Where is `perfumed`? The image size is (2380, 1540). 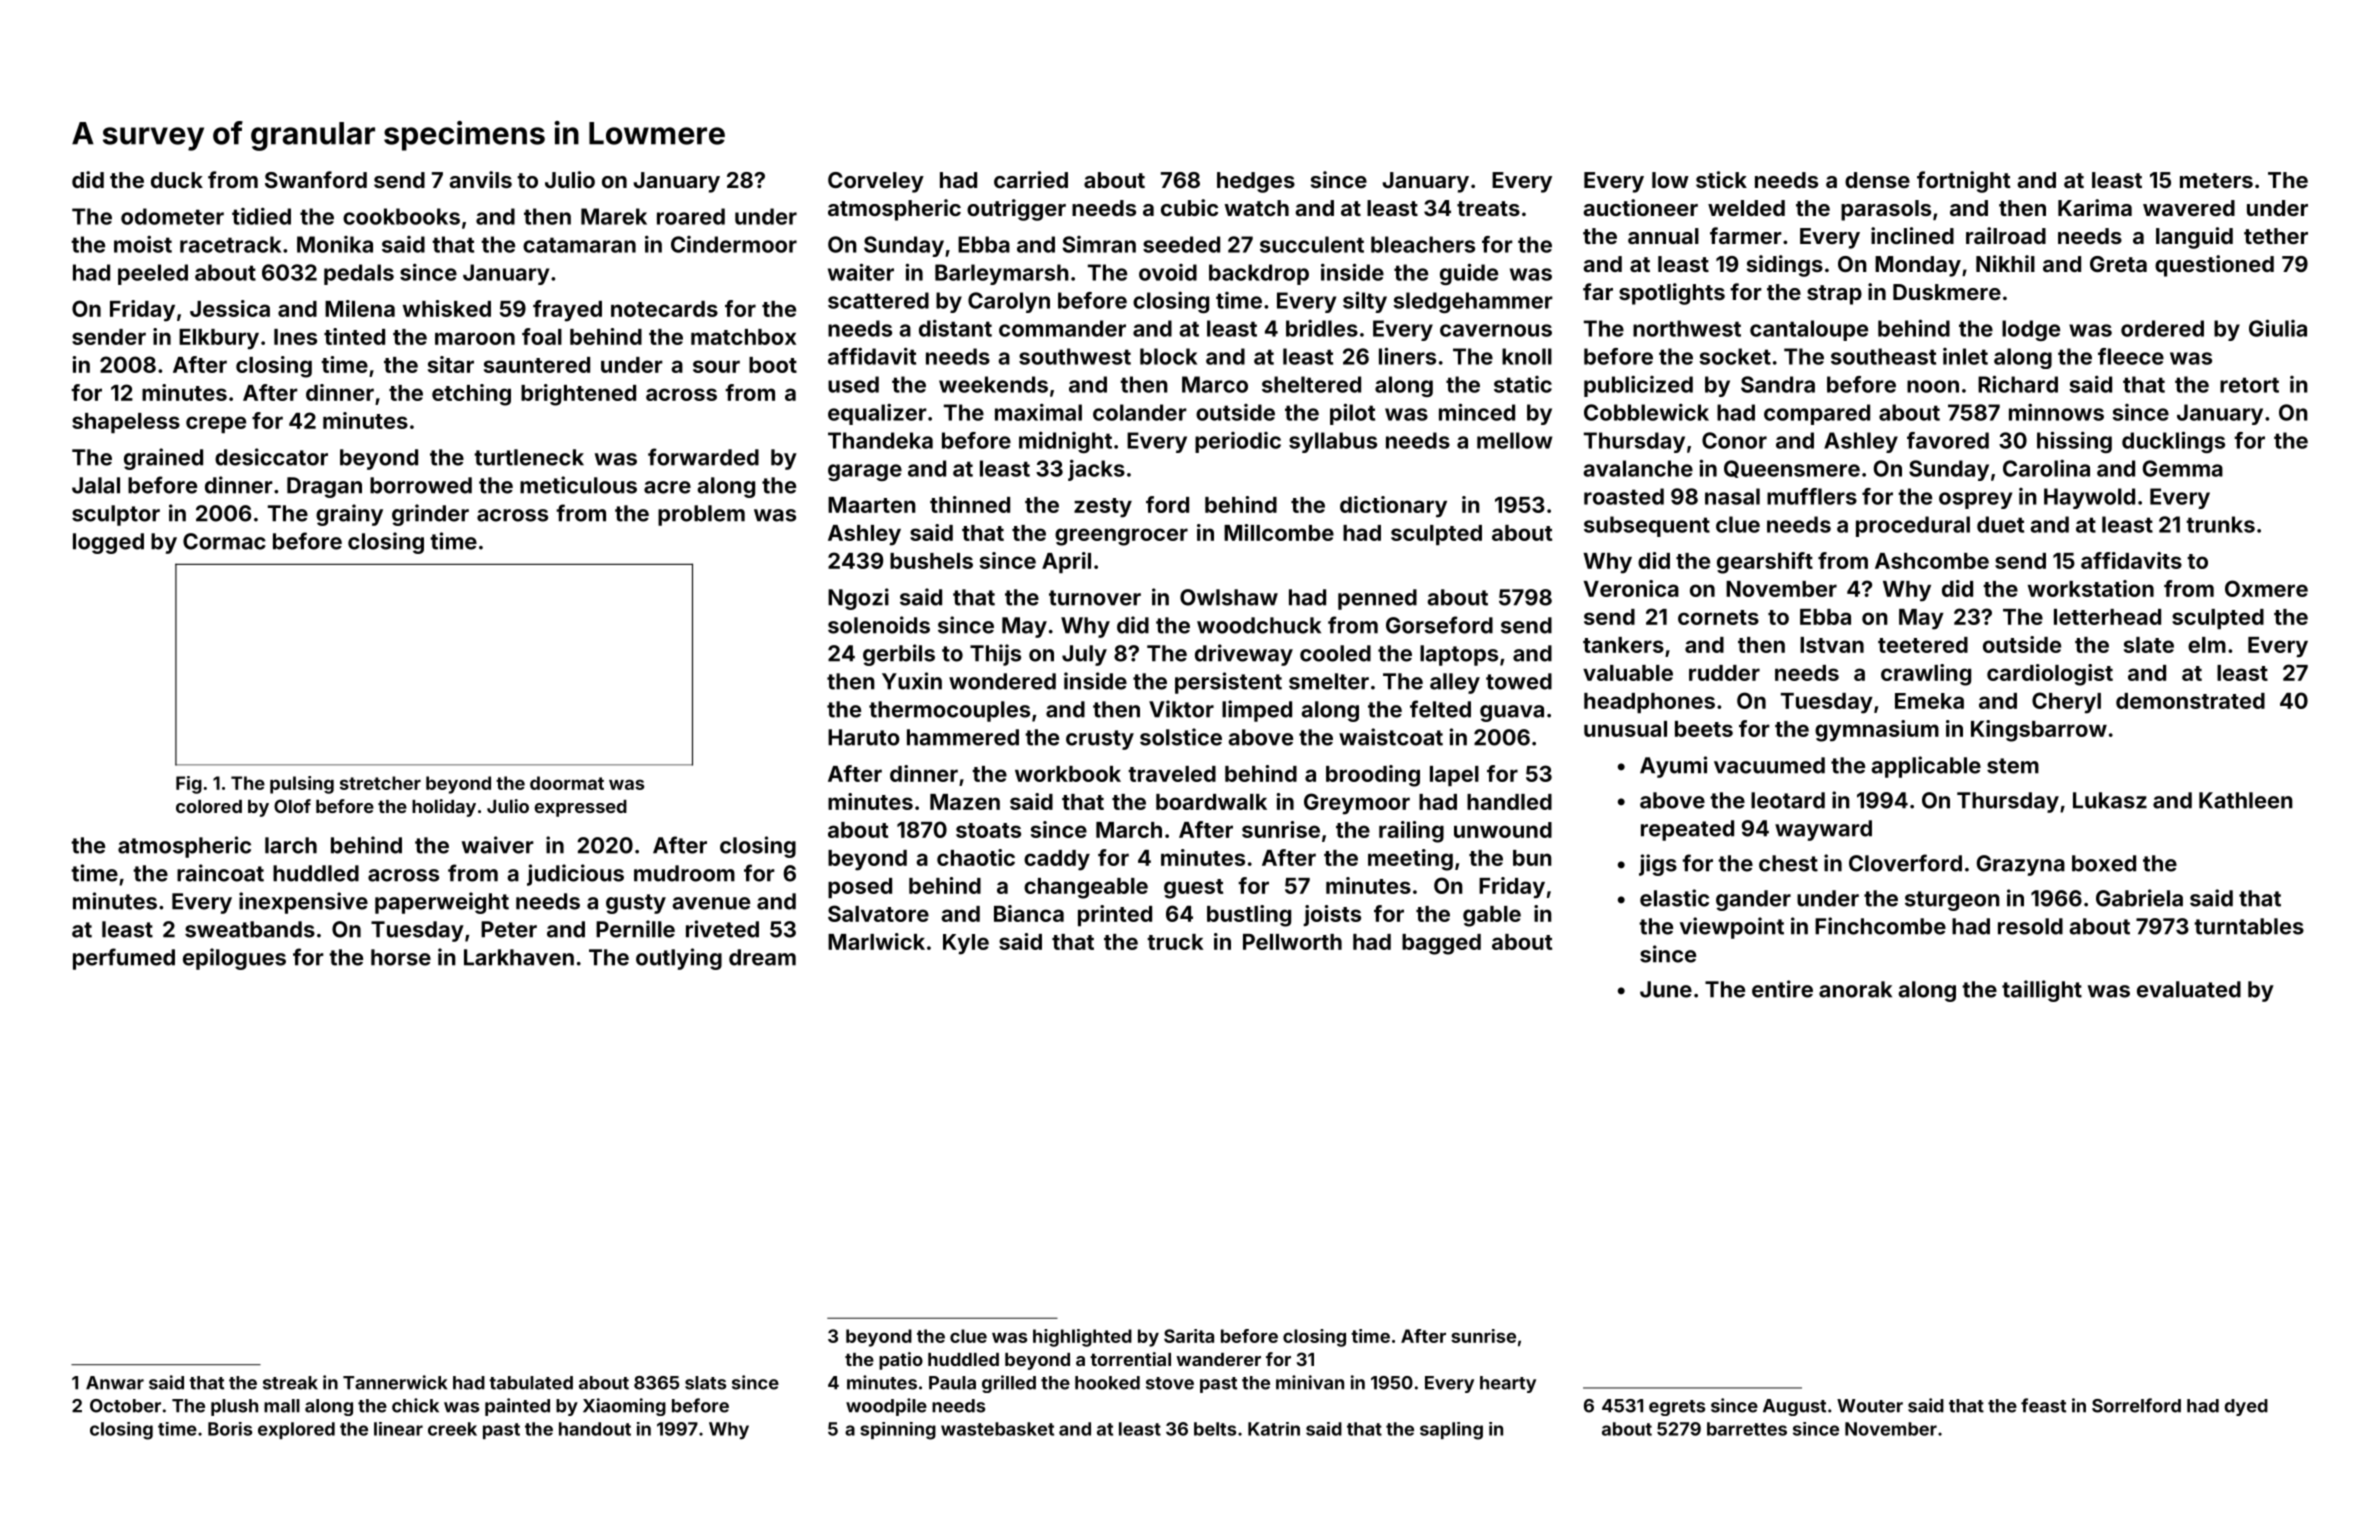 perfumed is located at coordinates (124, 959).
